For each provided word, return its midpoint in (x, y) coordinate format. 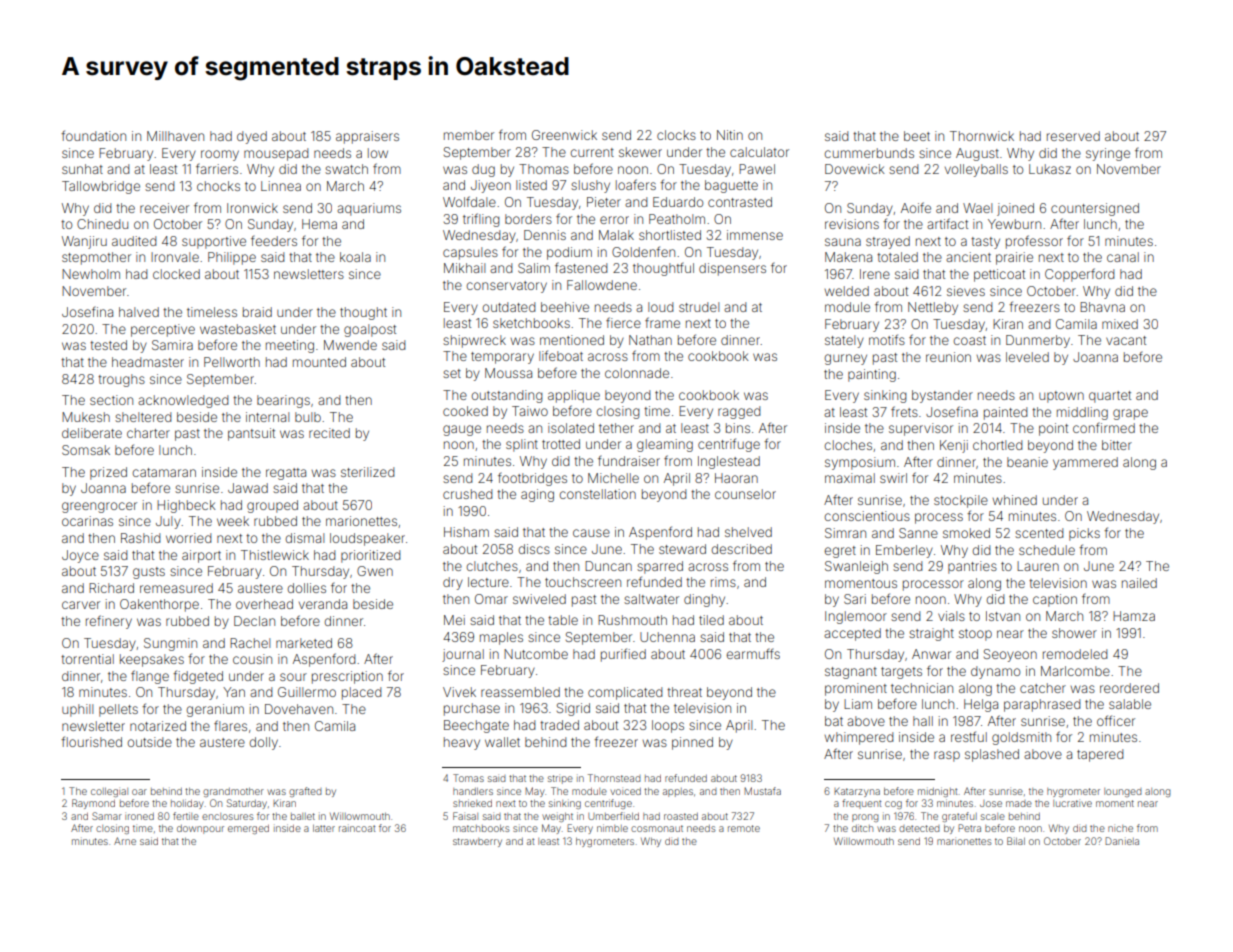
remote (744, 828)
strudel (699, 307)
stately (844, 341)
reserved (1073, 136)
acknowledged (183, 401)
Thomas (544, 169)
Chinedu (102, 224)
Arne (125, 841)
